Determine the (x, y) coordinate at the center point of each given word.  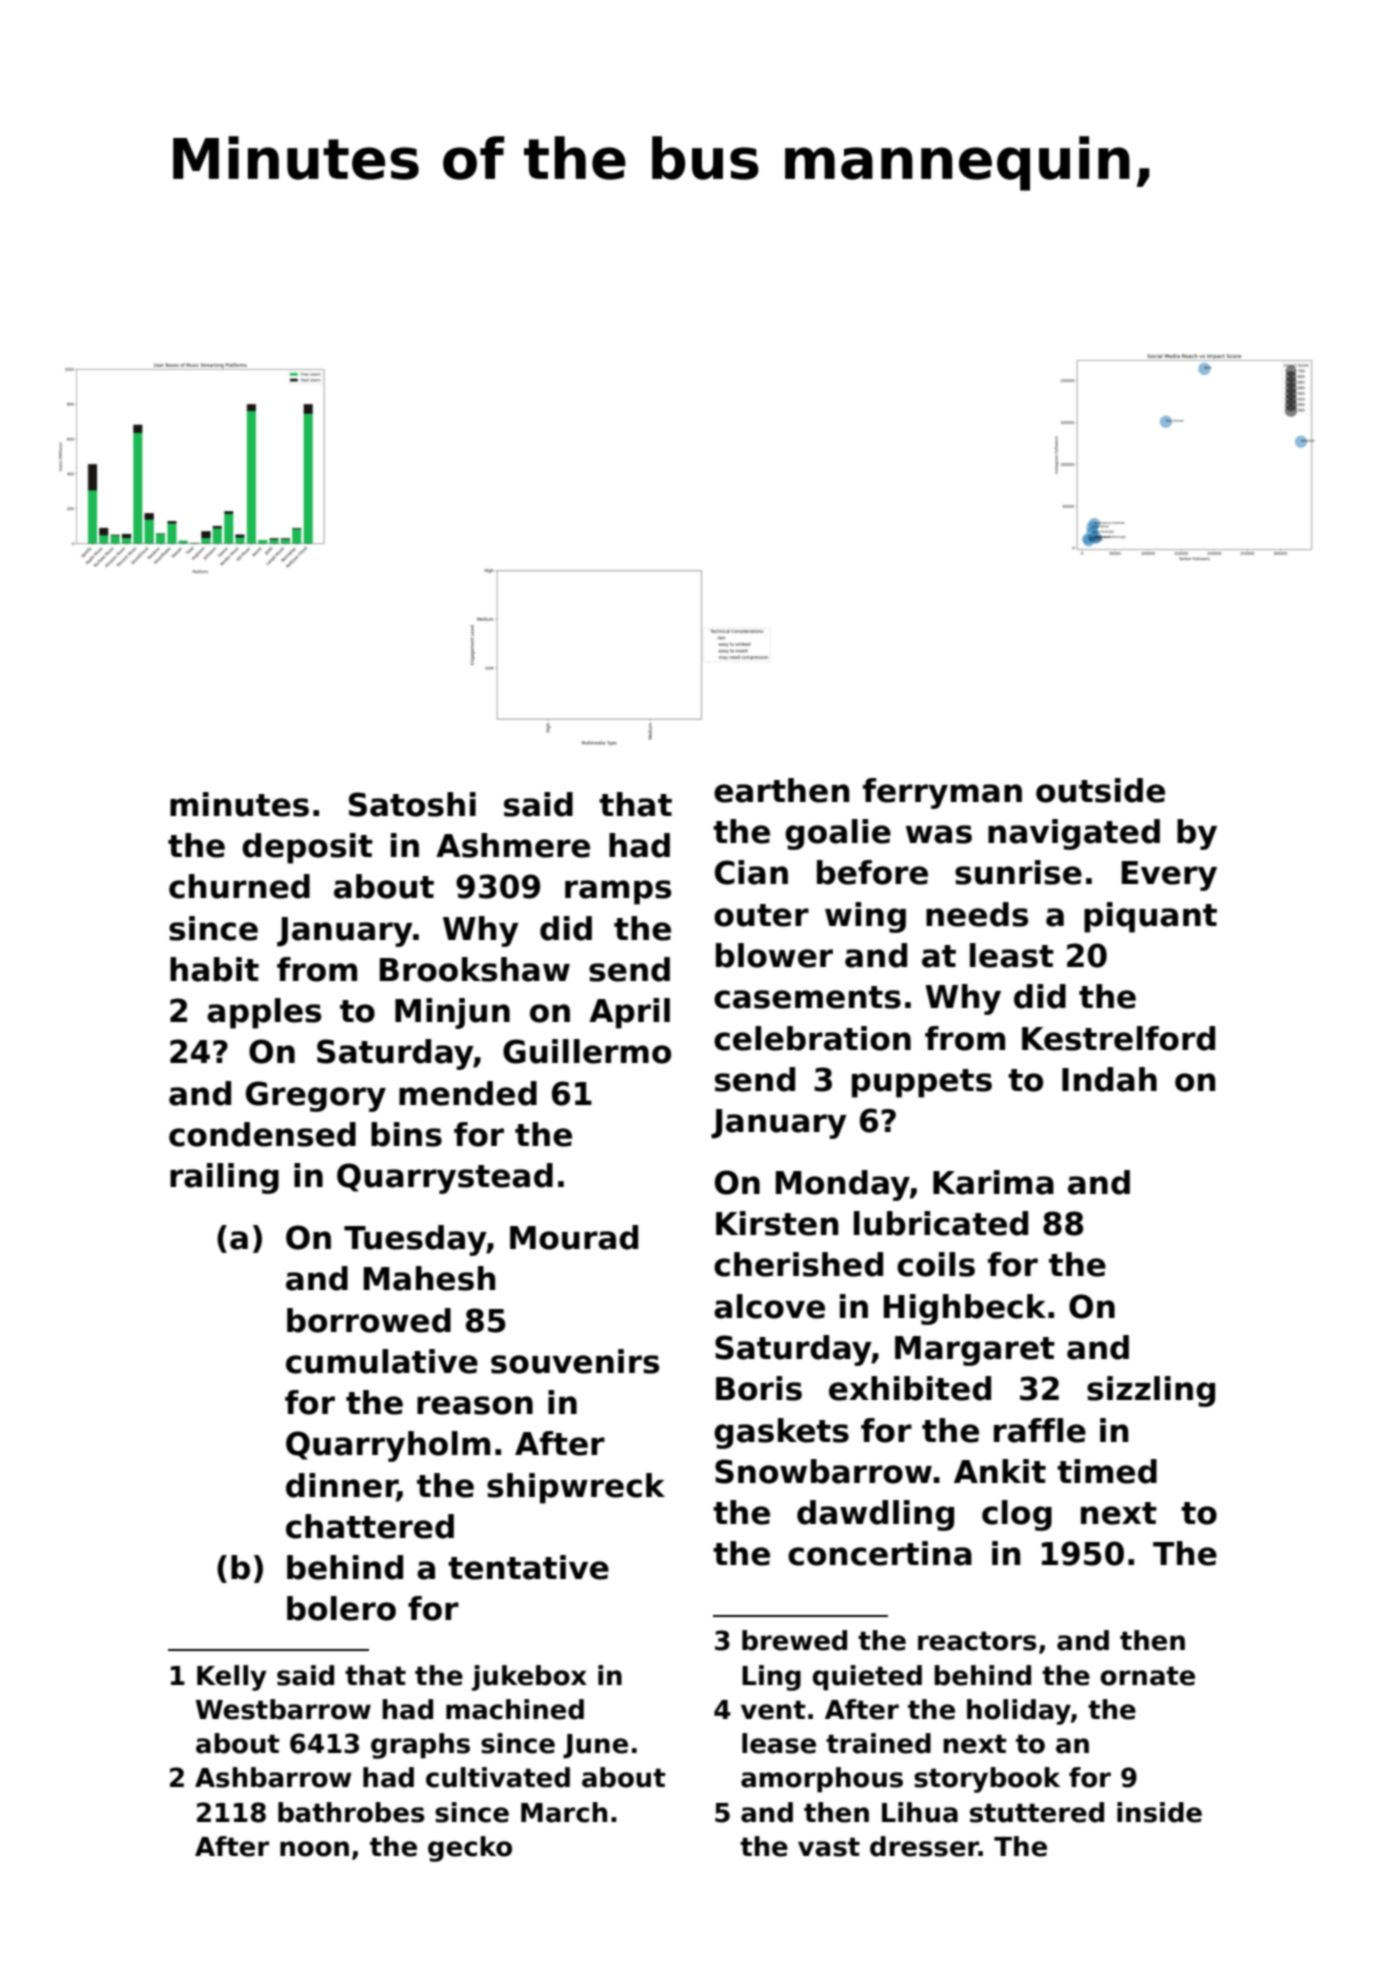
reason (475, 1405)
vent (773, 1710)
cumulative (382, 1361)
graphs (420, 1746)
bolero (341, 1608)
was (939, 834)
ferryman (942, 793)
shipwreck (576, 1488)
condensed (262, 1134)
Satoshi (412, 804)
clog (1017, 1515)
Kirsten (777, 1223)
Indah (1109, 1079)
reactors (977, 1641)
